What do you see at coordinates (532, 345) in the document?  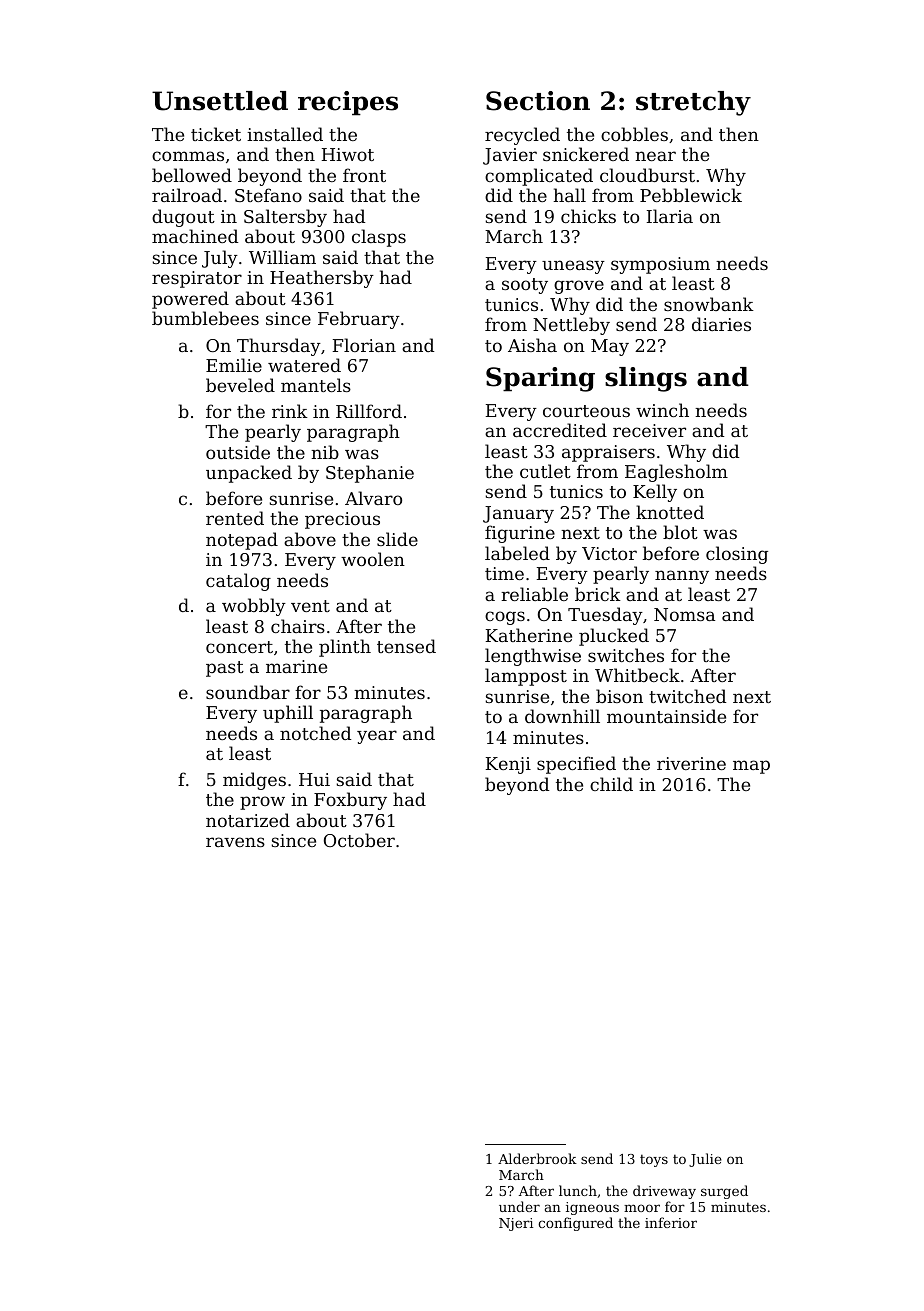 I see `Aisha` at bounding box center [532, 345].
